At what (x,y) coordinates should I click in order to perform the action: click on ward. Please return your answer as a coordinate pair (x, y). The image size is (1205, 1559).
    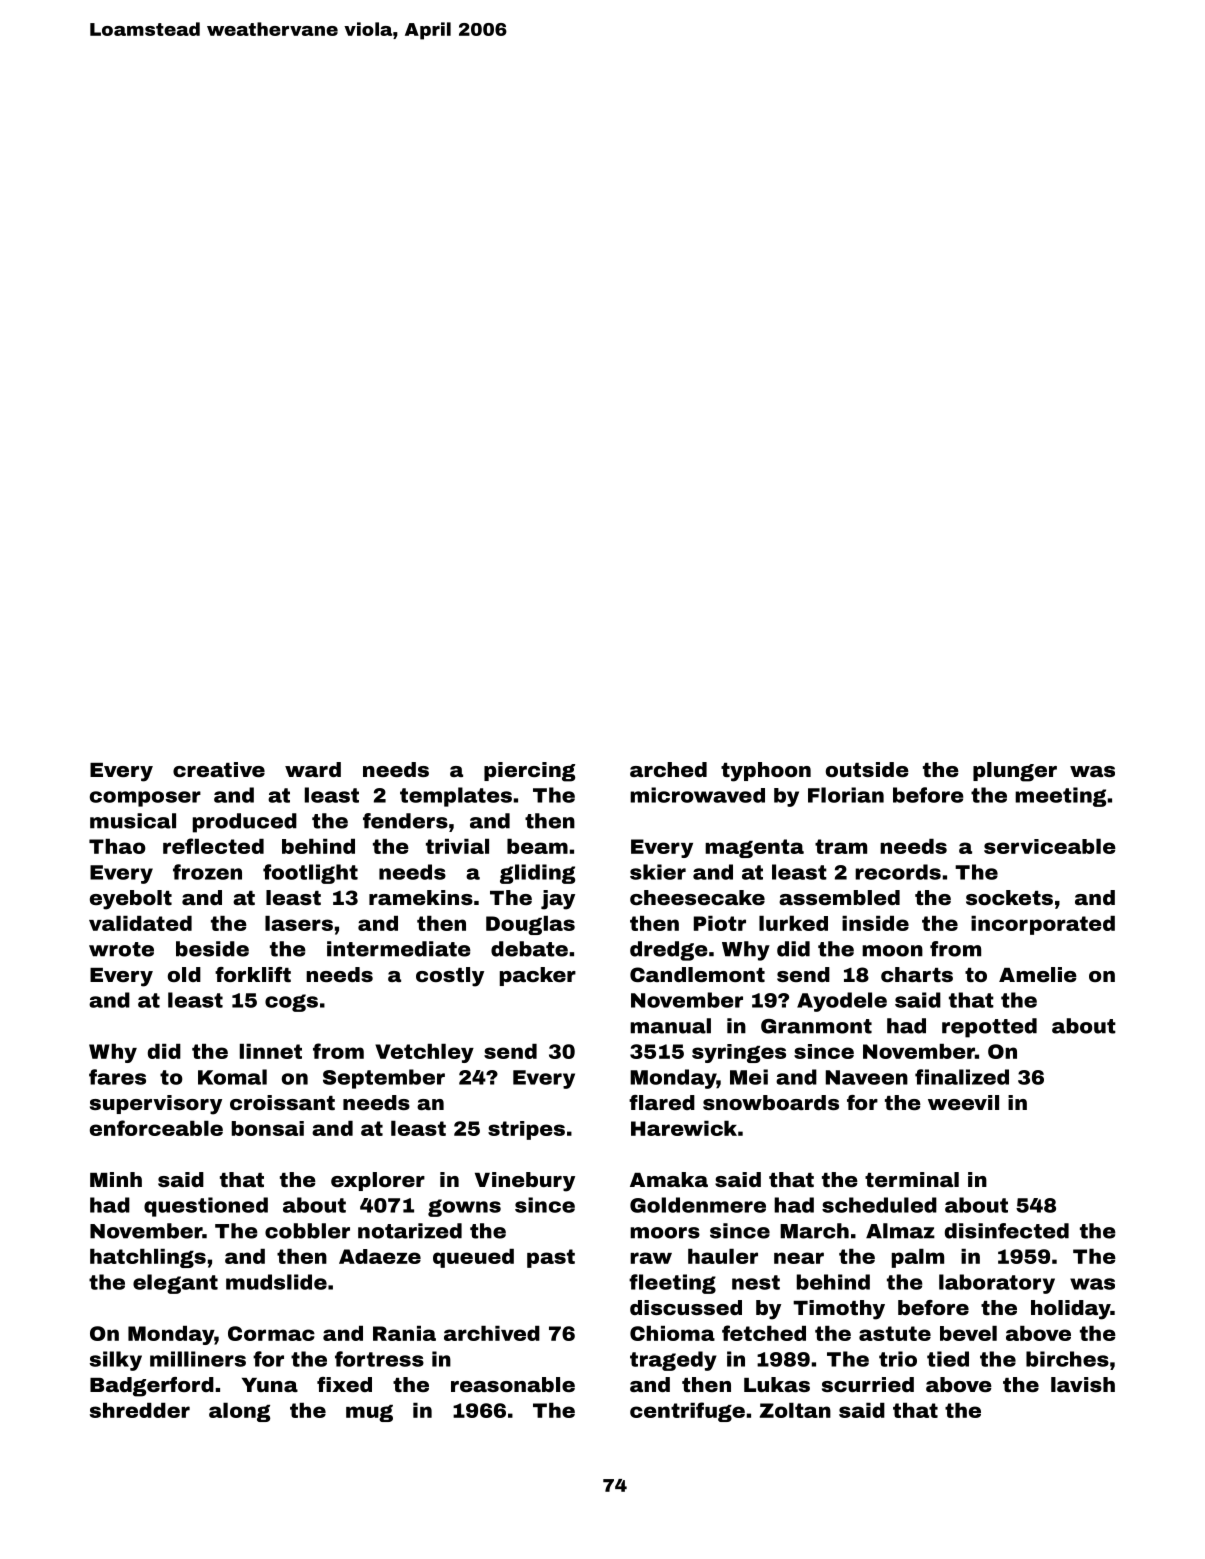
    Looking at the image, I should click on (313, 769).
